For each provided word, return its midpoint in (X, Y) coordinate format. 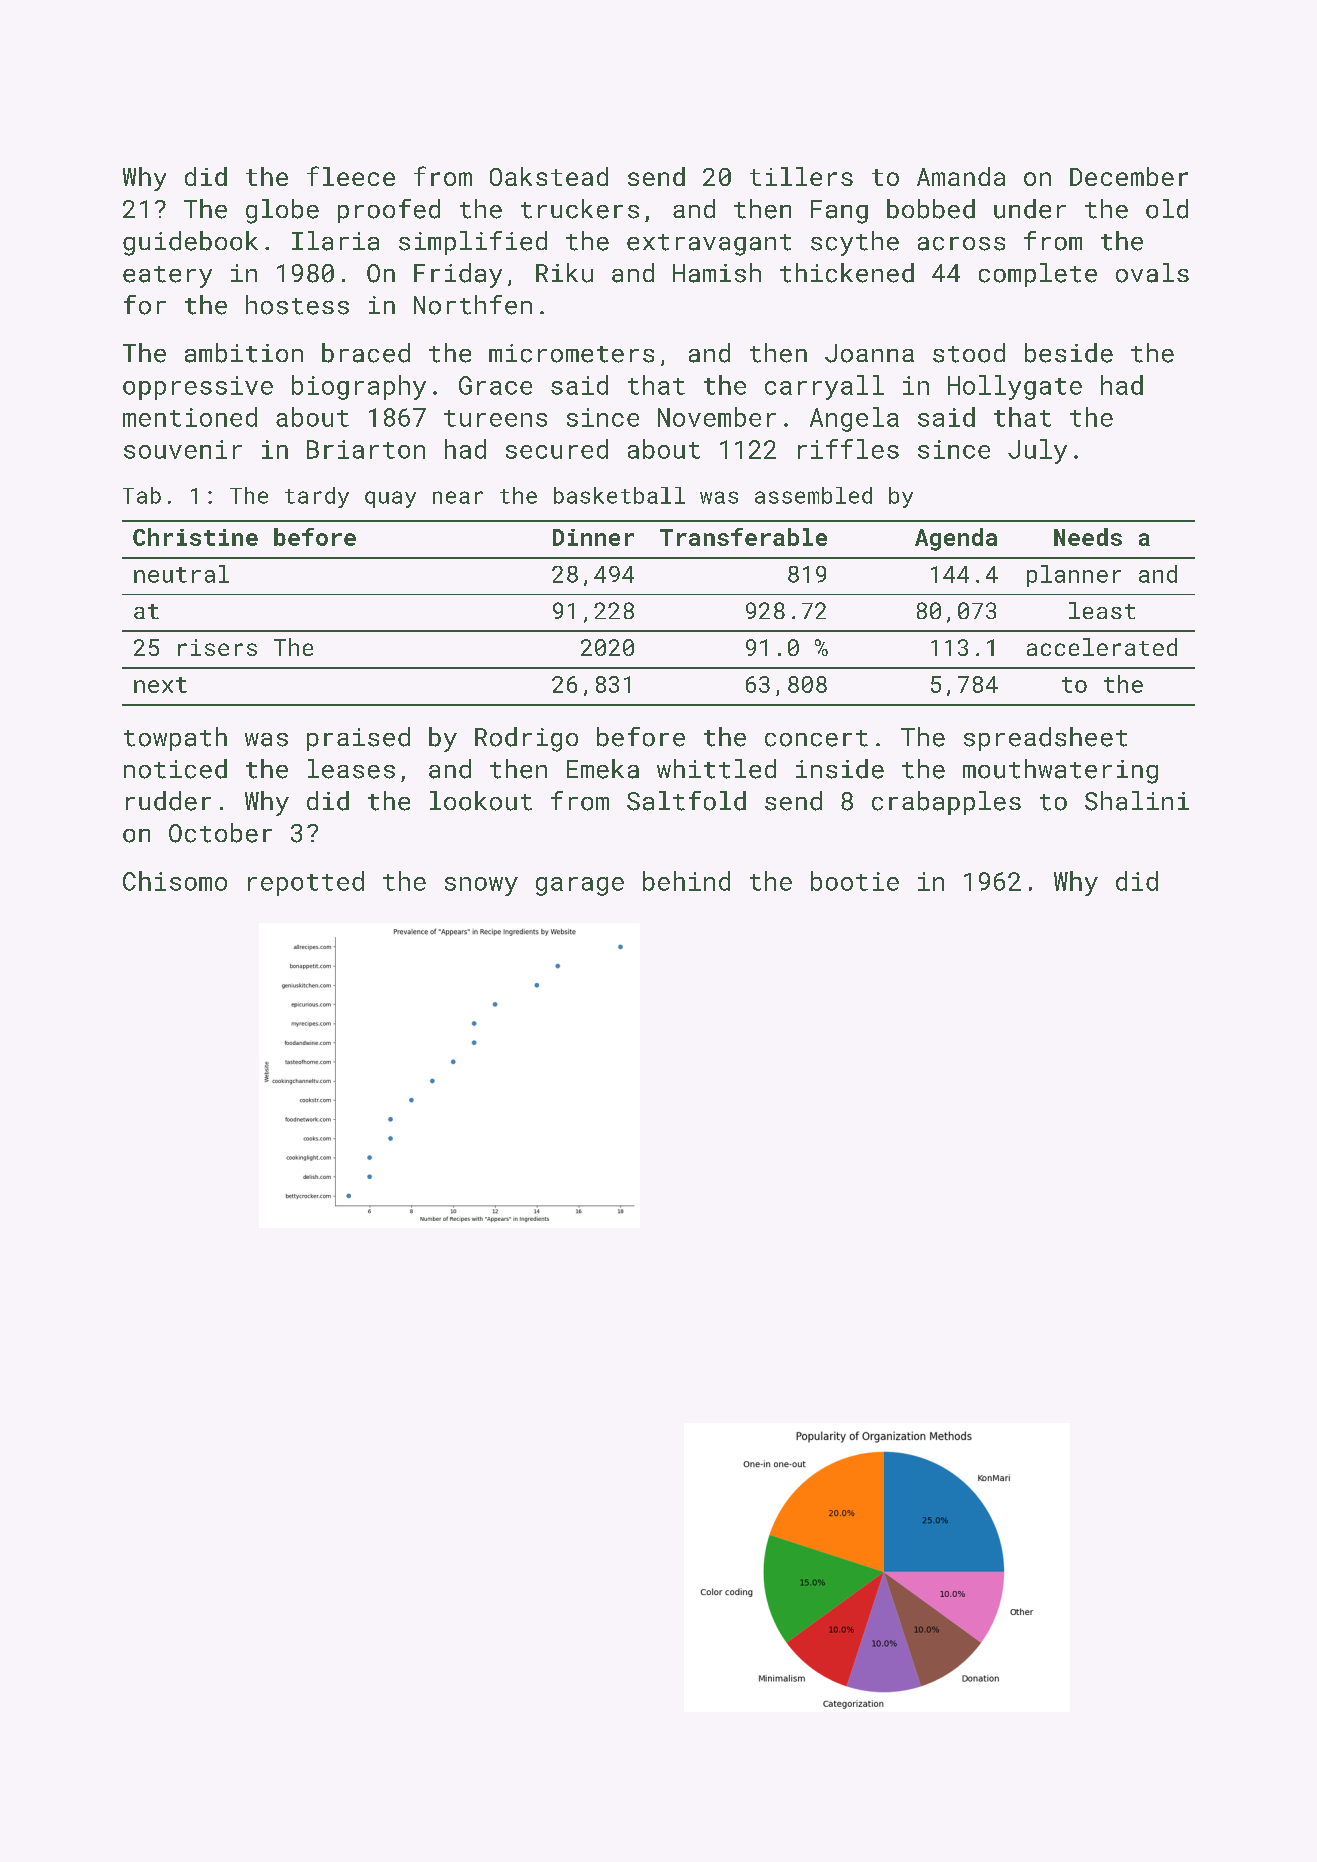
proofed (389, 211)
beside (1069, 353)
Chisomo (175, 881)
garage (580, 886)
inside (840, 769)
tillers (801, 176)
